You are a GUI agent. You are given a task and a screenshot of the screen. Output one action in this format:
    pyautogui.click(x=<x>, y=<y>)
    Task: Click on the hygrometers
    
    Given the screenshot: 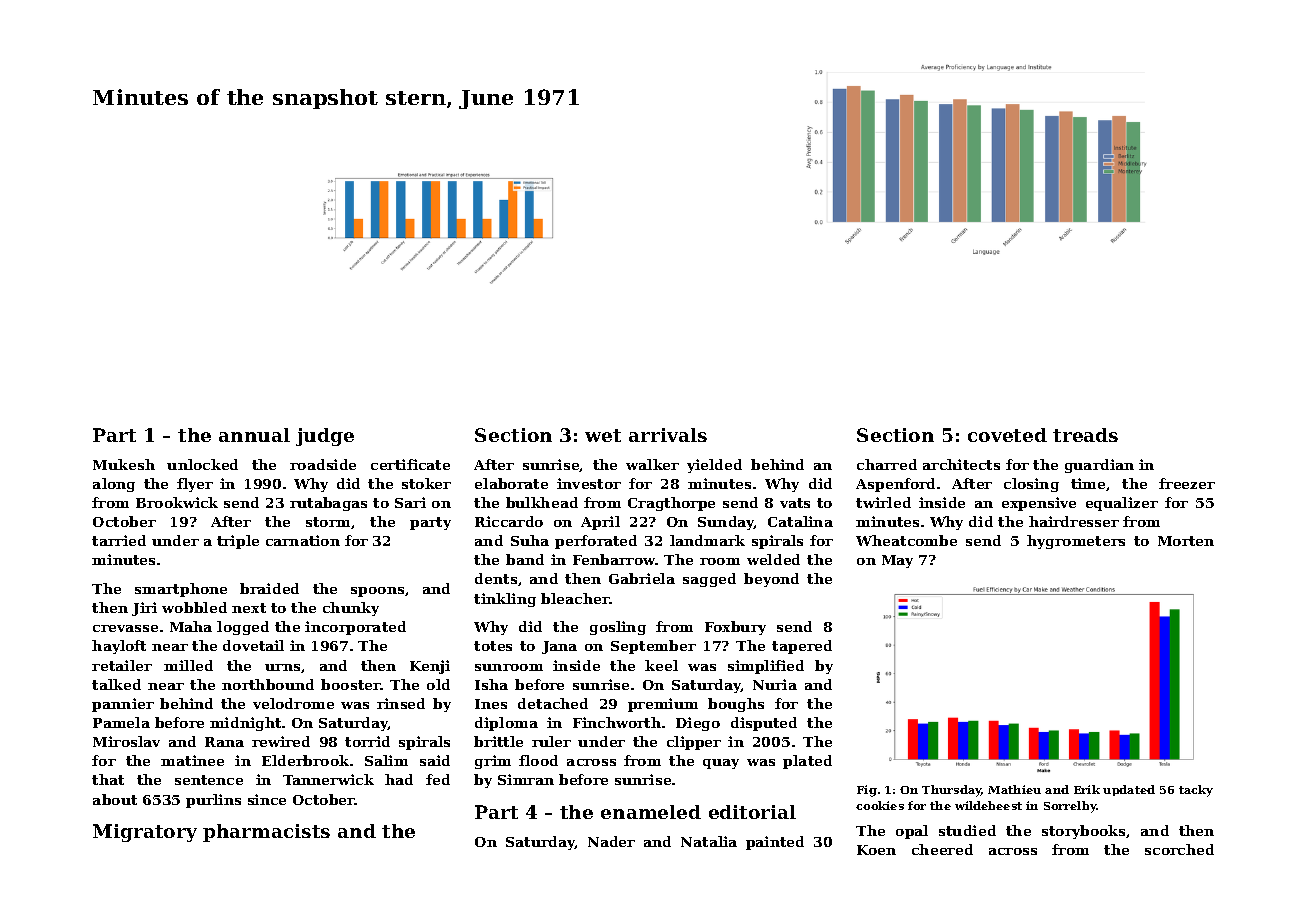 What is the action you would take?
    pyautogui.click(x=1076, y=542)
